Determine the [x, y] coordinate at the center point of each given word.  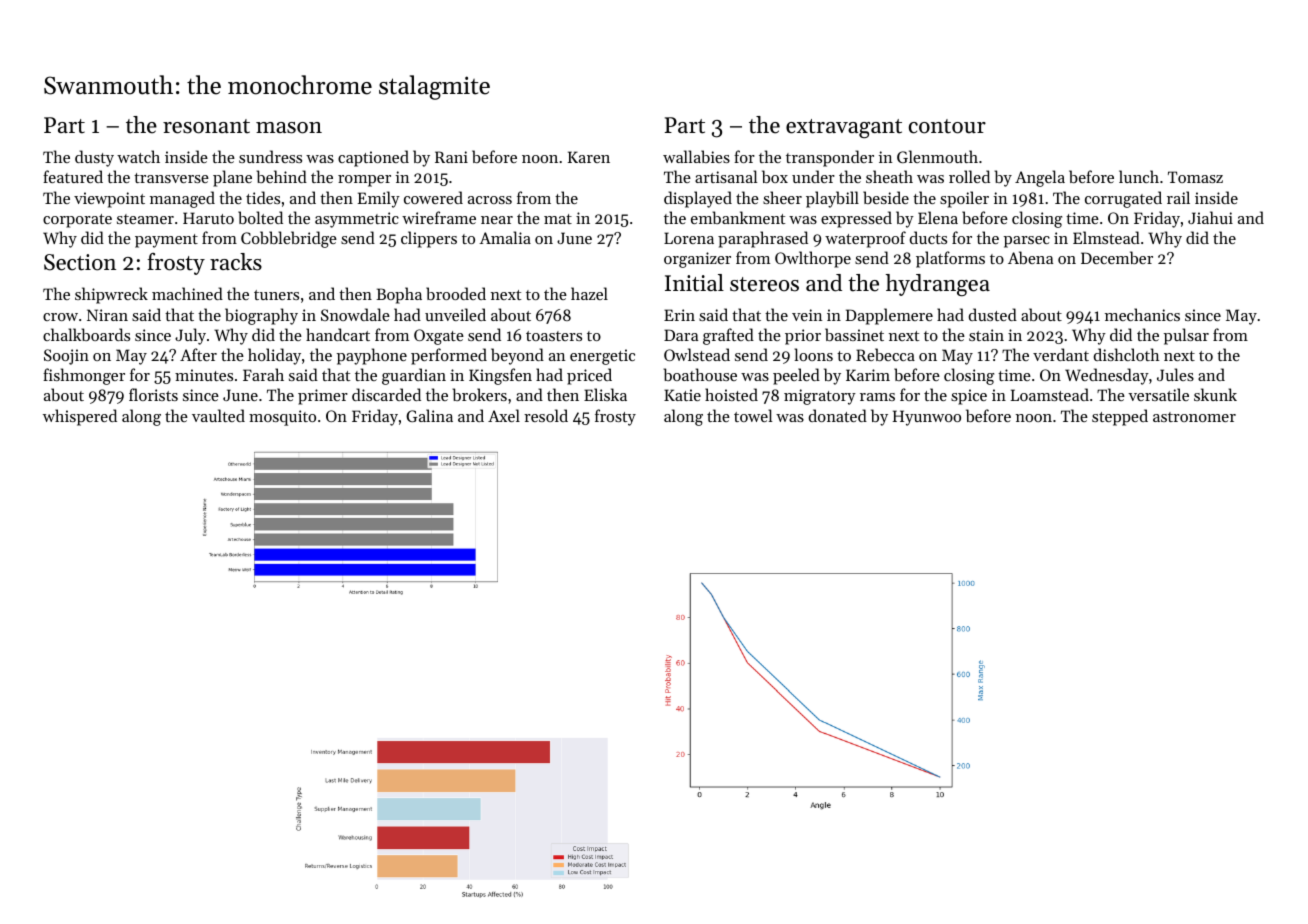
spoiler [964, 199]
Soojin [66, 357]
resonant [206, 126]
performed [449, 356]
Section [80, 262]
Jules [1175, 374]
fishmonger [84, 376]
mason [289, 128]
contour [947, 126]
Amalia [505, 237]
